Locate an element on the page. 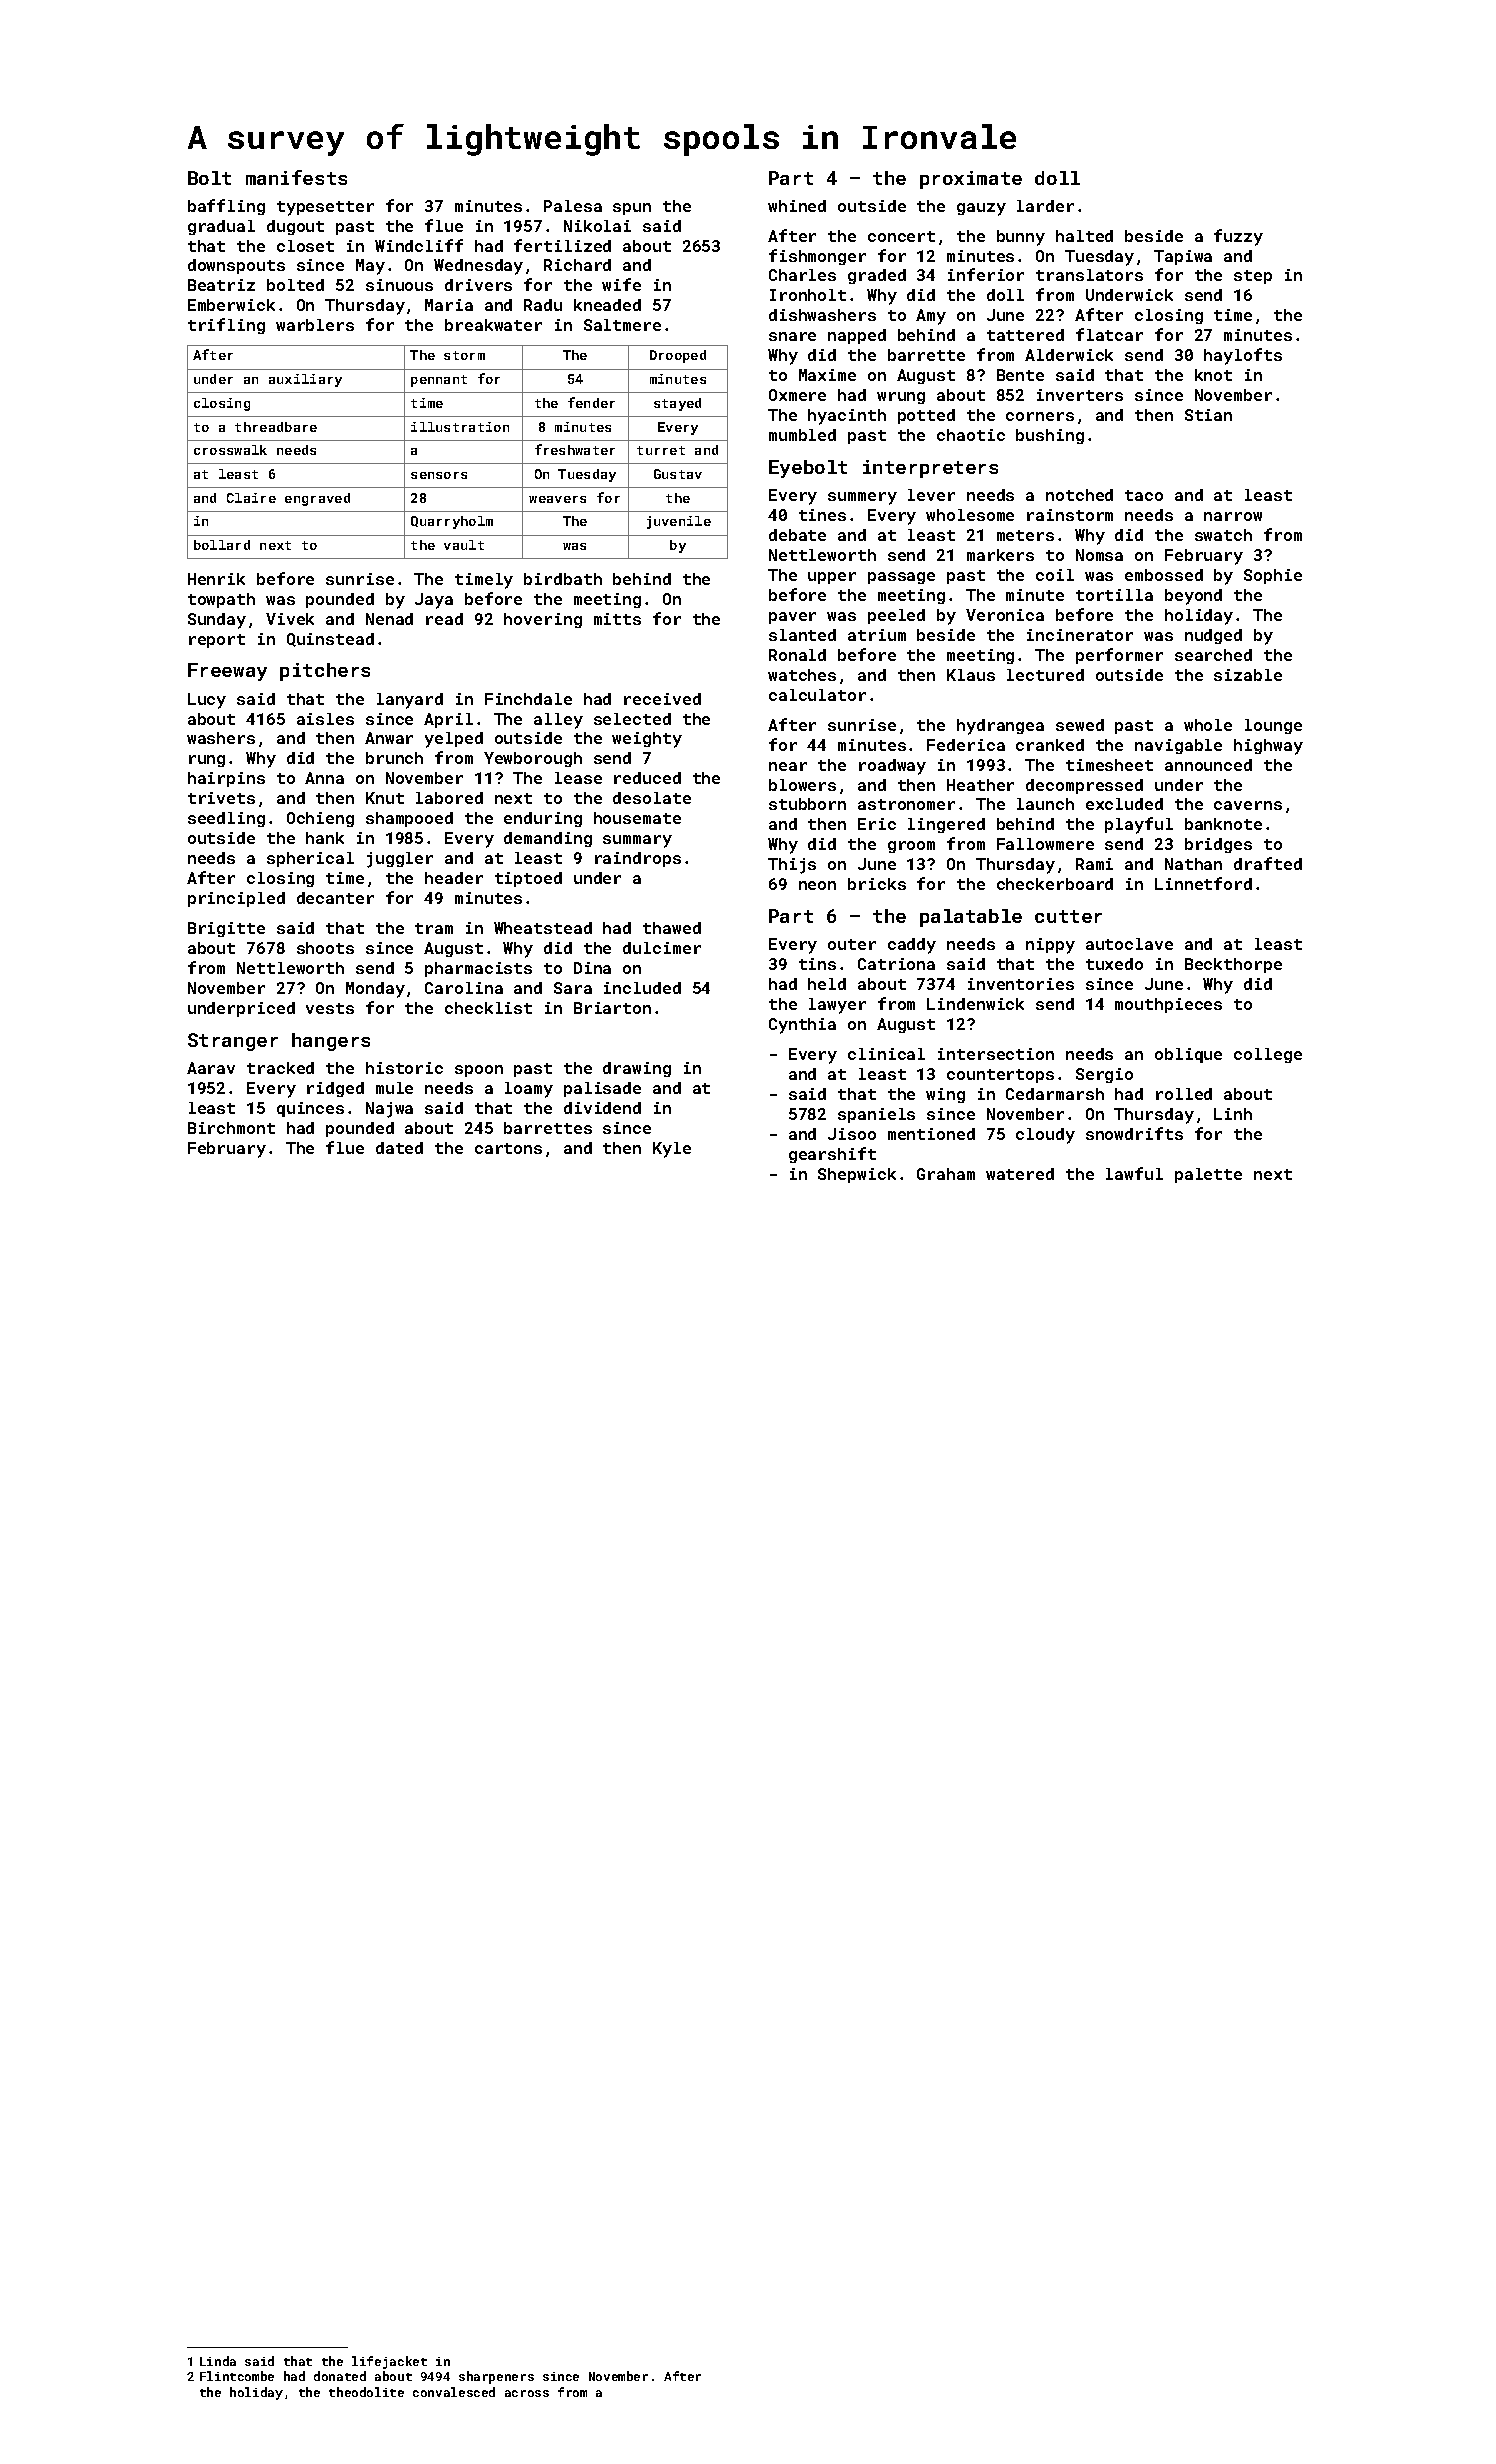  housemate is located at coordinates (637, 818).
